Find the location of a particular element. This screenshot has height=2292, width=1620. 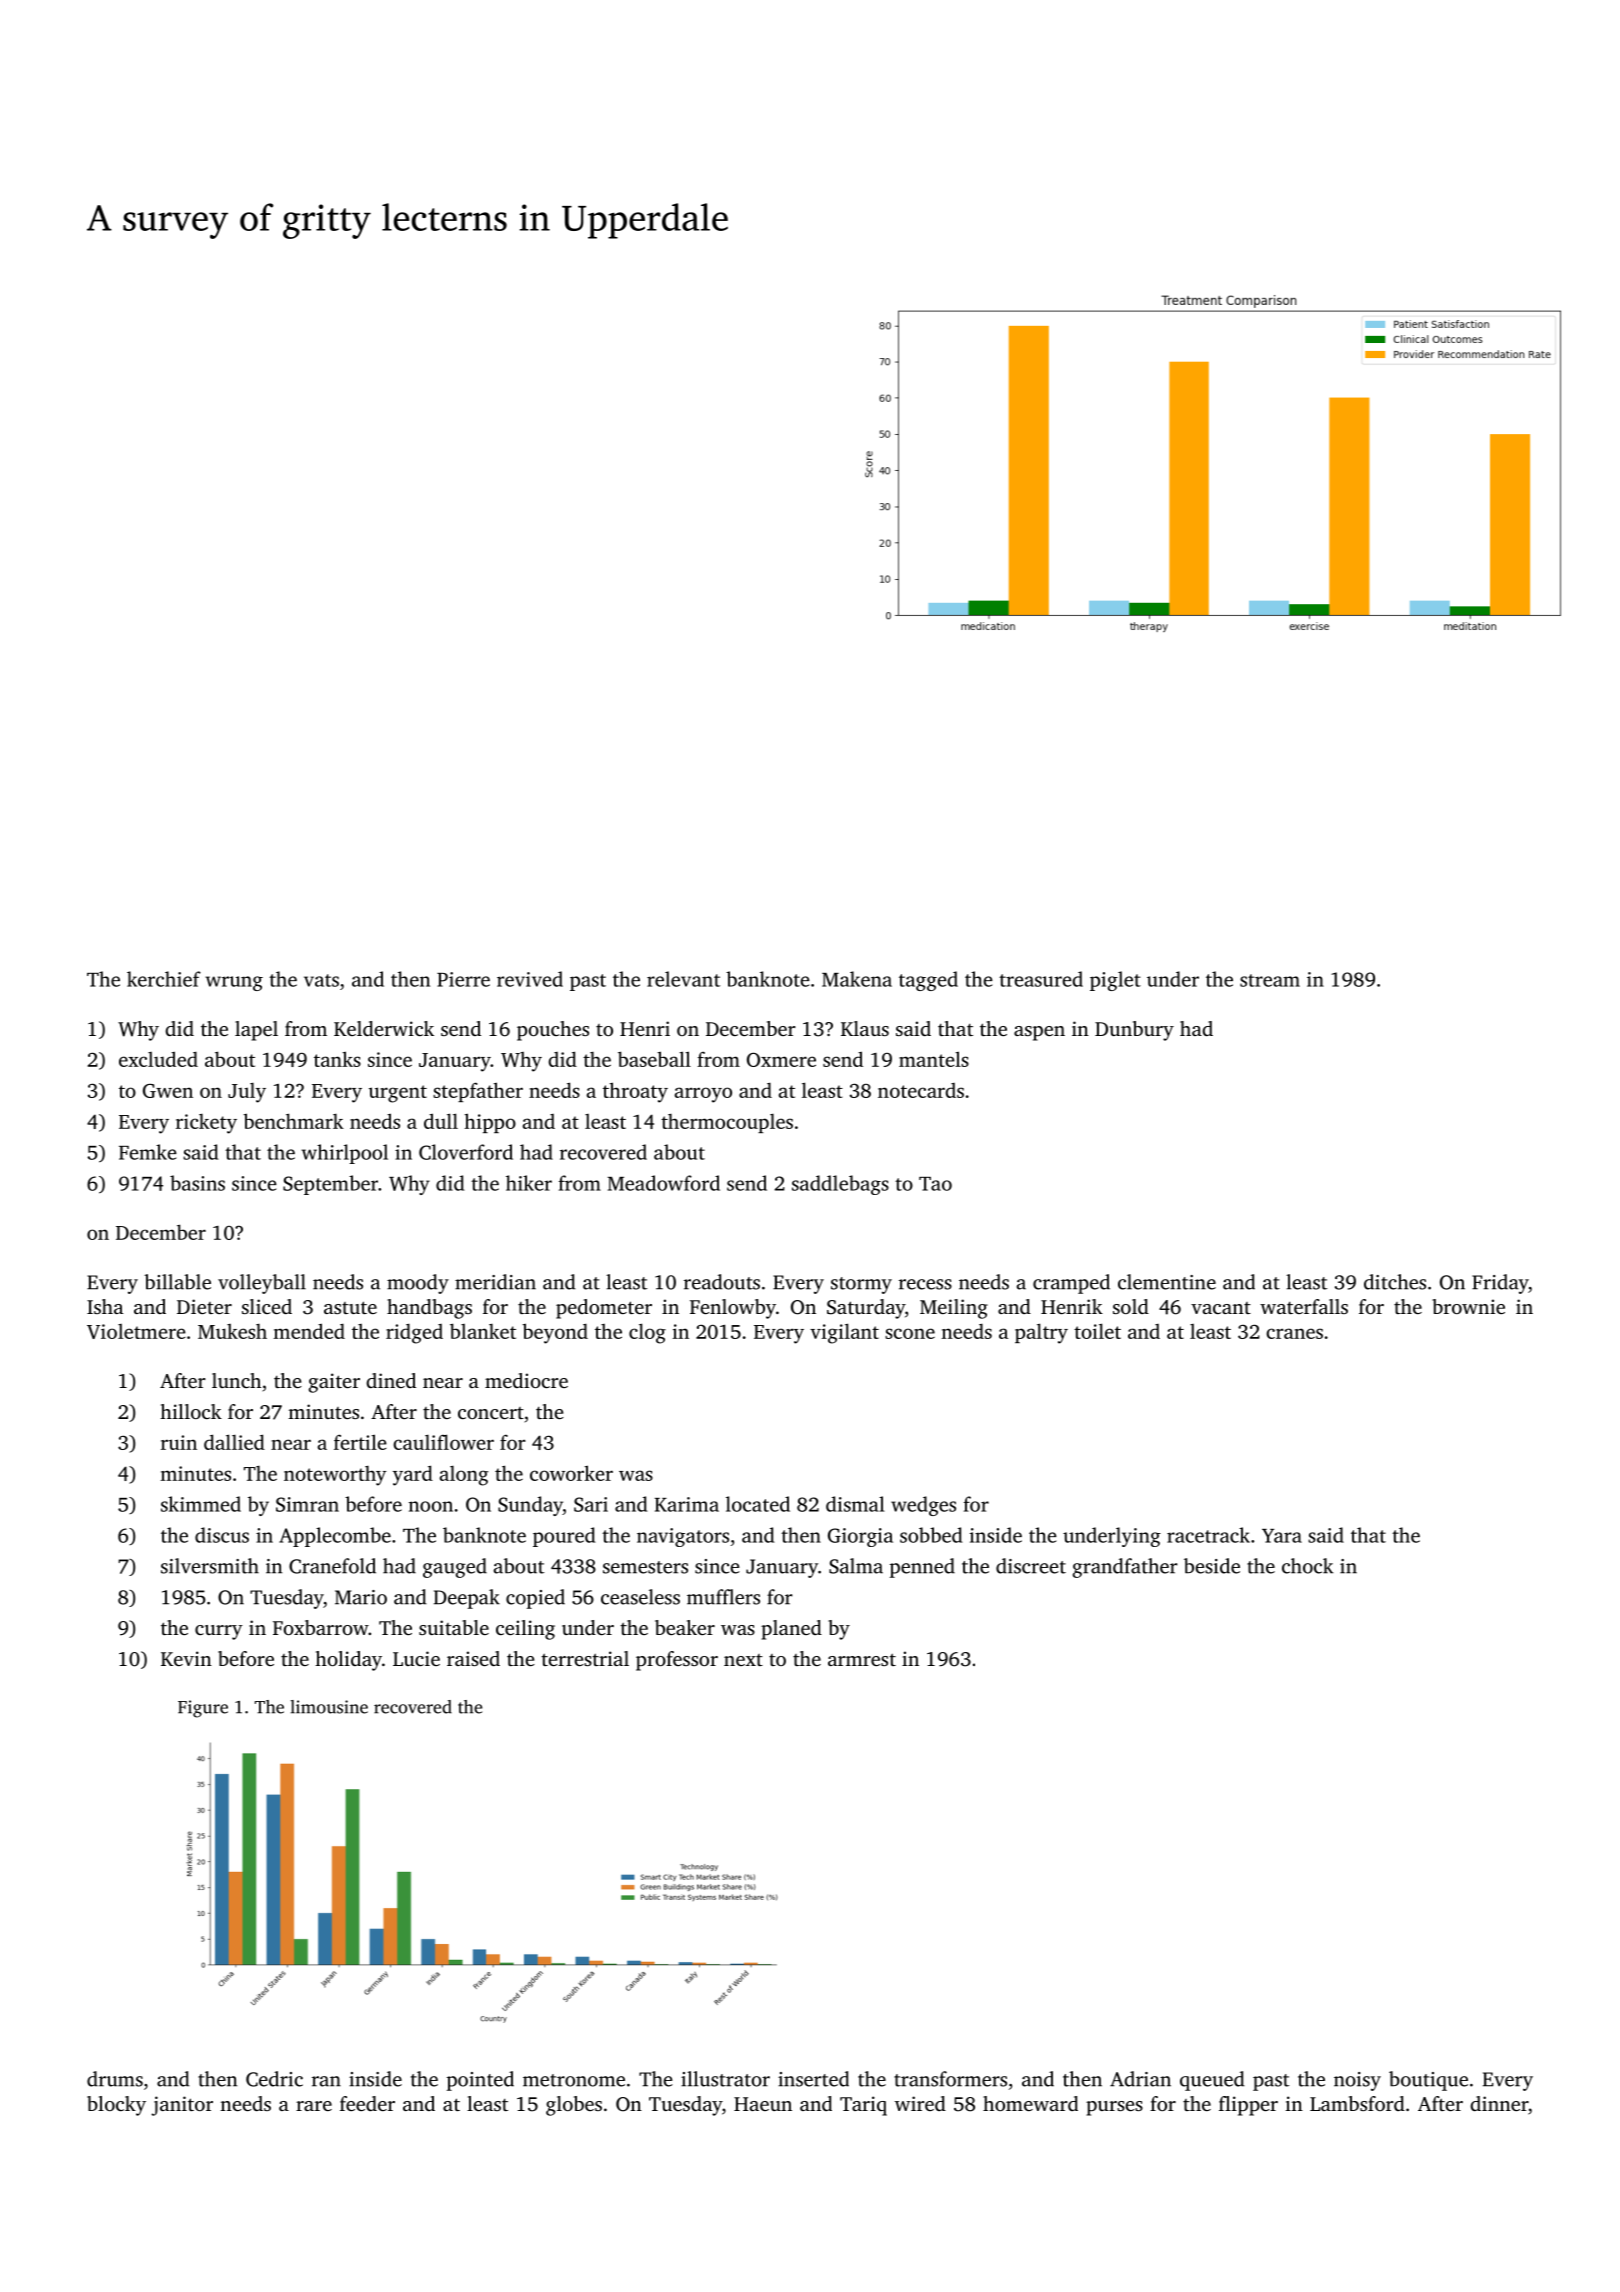

recess is located at coordinates (925, 1284).
